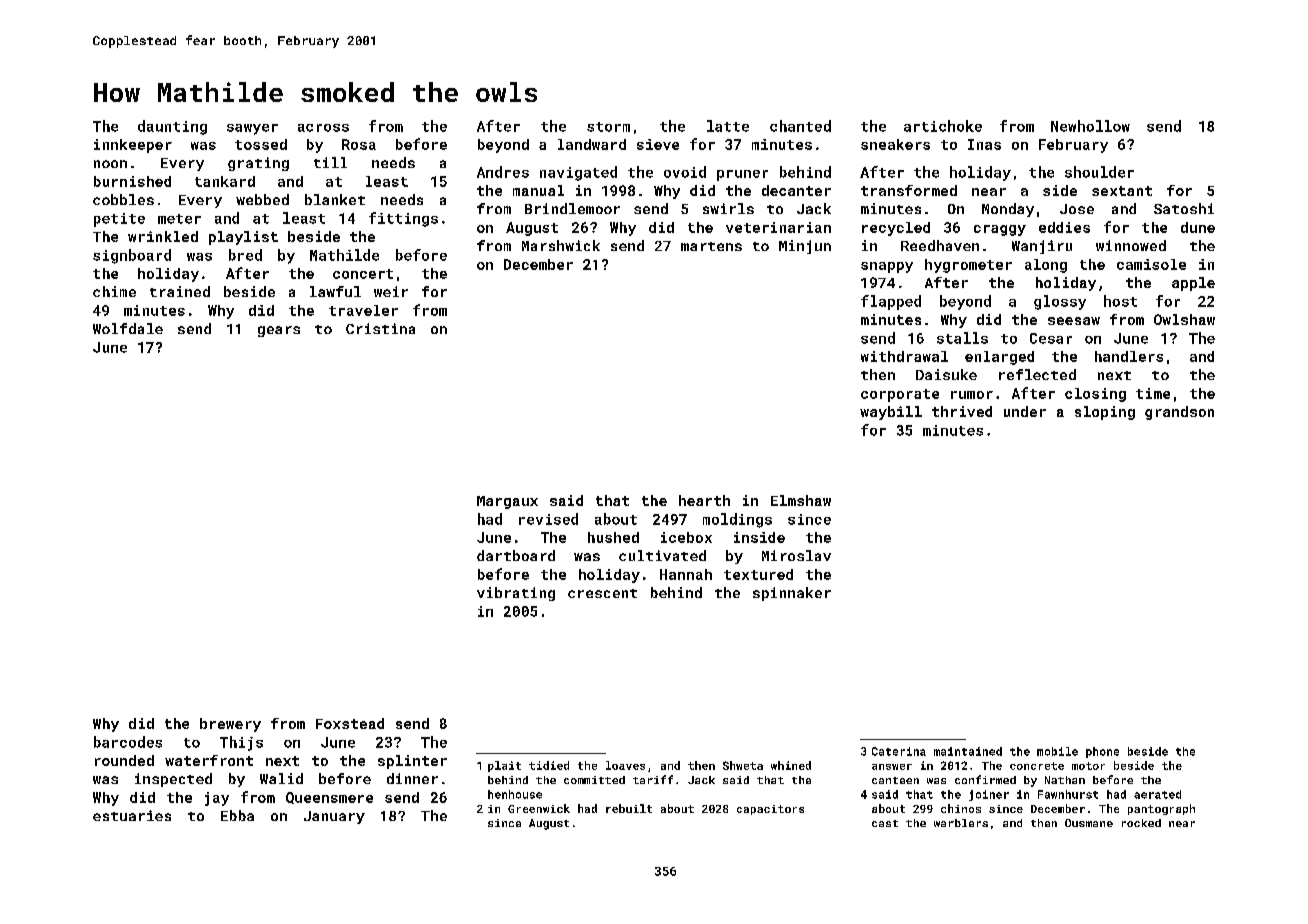 This screenshot has width=1308, height=924. Describe the element at coordinates (801, 500) in the screenshot. I see `Elmshaw` at that location.
